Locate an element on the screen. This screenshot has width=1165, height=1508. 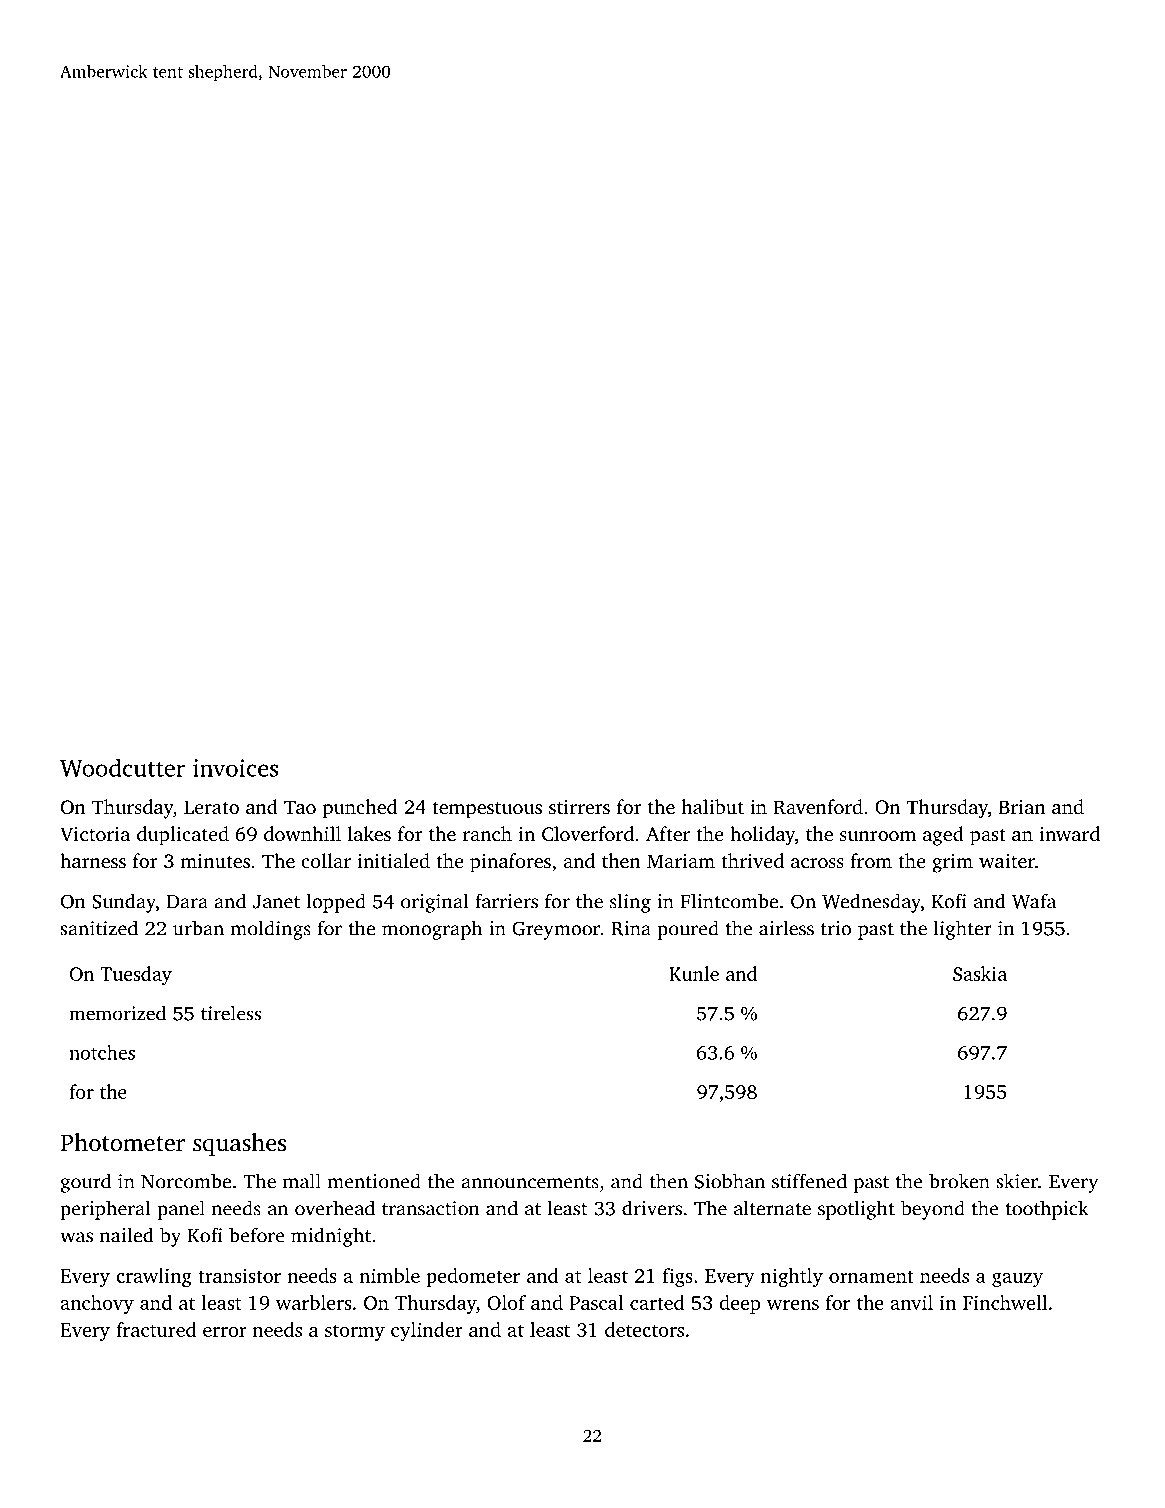
tireless is located at coordinates (231, 1013).
